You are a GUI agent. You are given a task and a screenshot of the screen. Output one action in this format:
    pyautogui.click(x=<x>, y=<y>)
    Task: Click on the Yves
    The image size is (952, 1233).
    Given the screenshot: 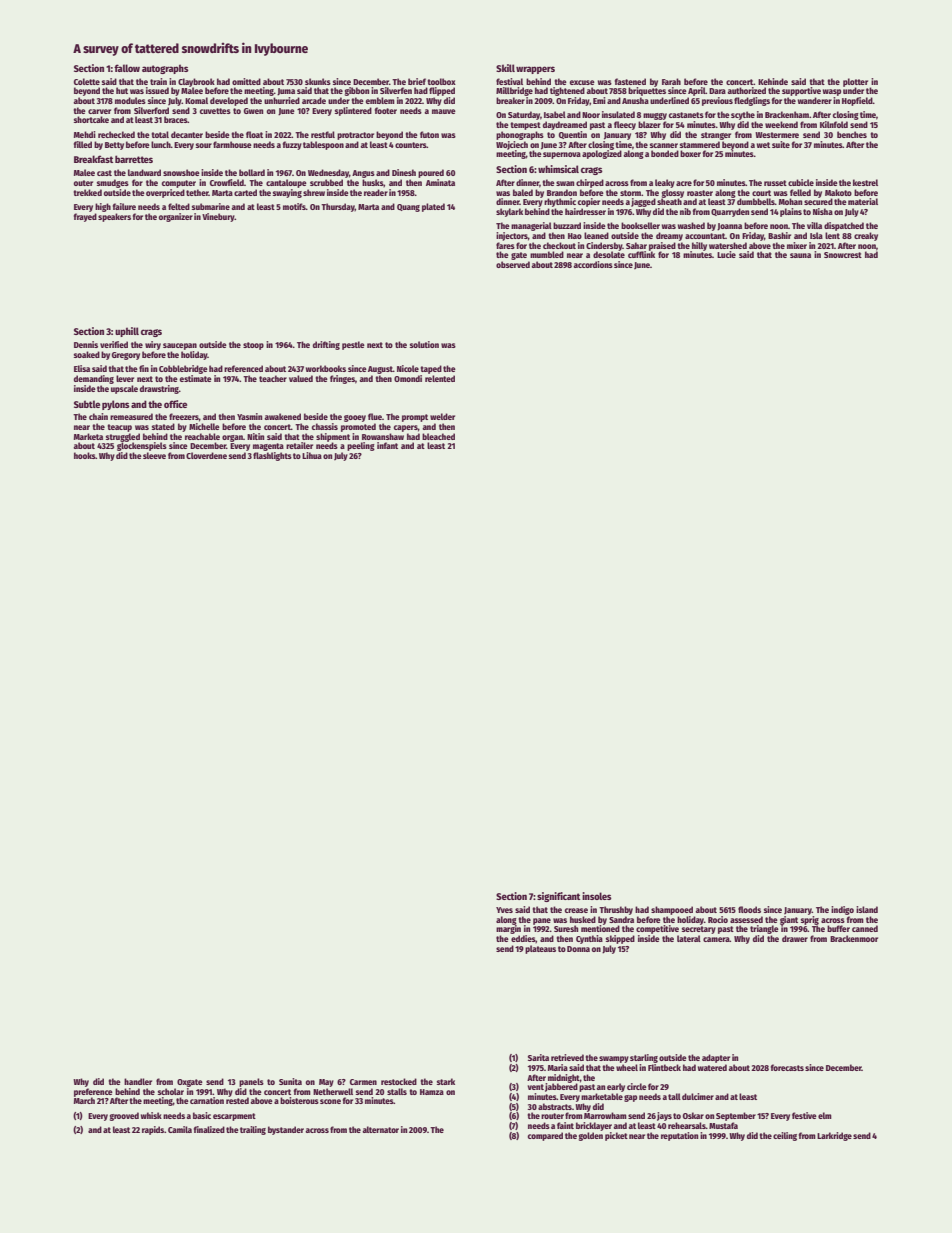 What is the action you would take?
    pyautogui.click(x=504, y=910)
